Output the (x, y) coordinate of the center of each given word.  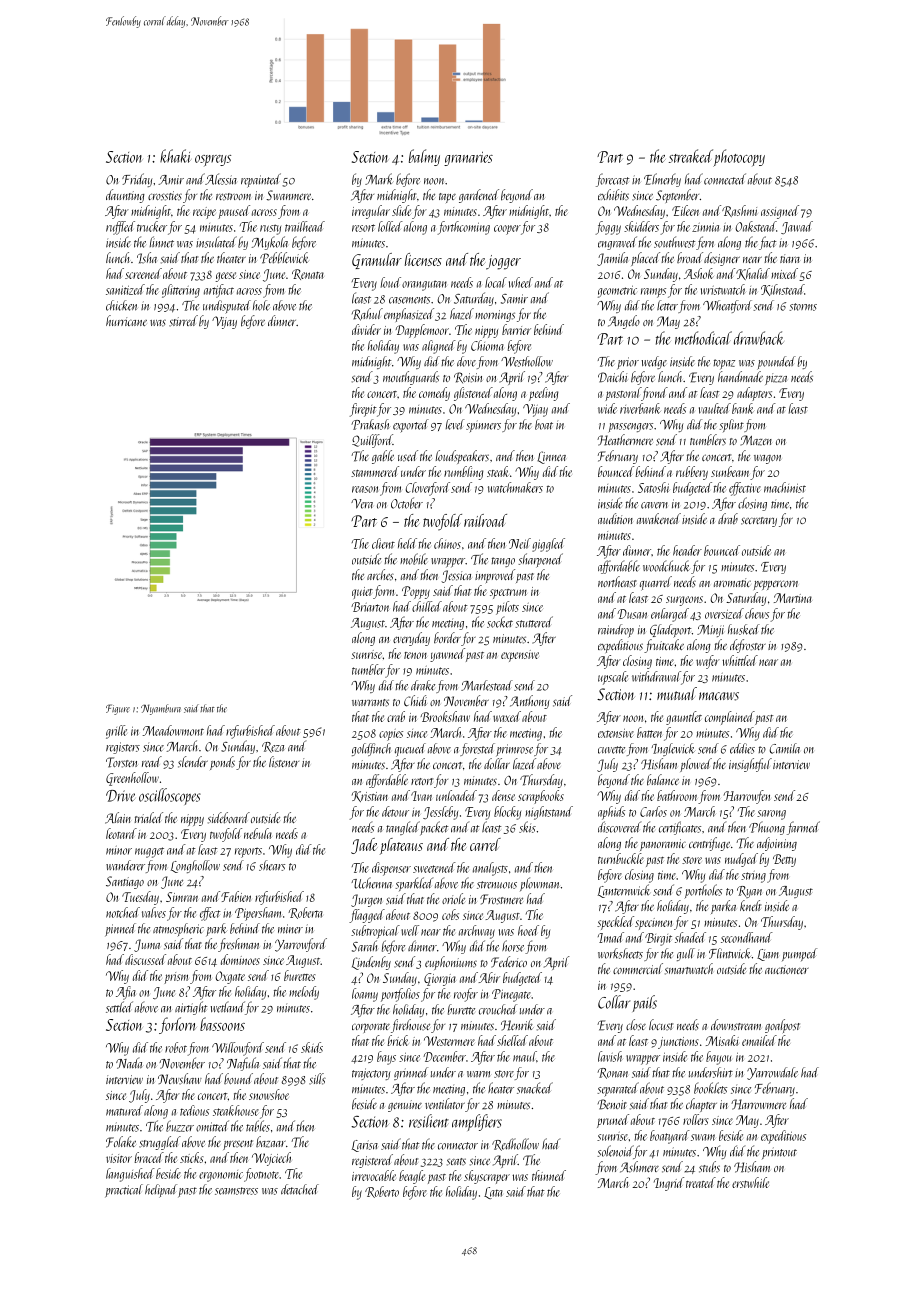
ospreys (213, 160)
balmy (424, 157)
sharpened (540, 560)
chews (757, 613)
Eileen (685, 210)
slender (193, 762)
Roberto (382, 1192)
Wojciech (271, 1159)
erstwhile (750, 1182)
